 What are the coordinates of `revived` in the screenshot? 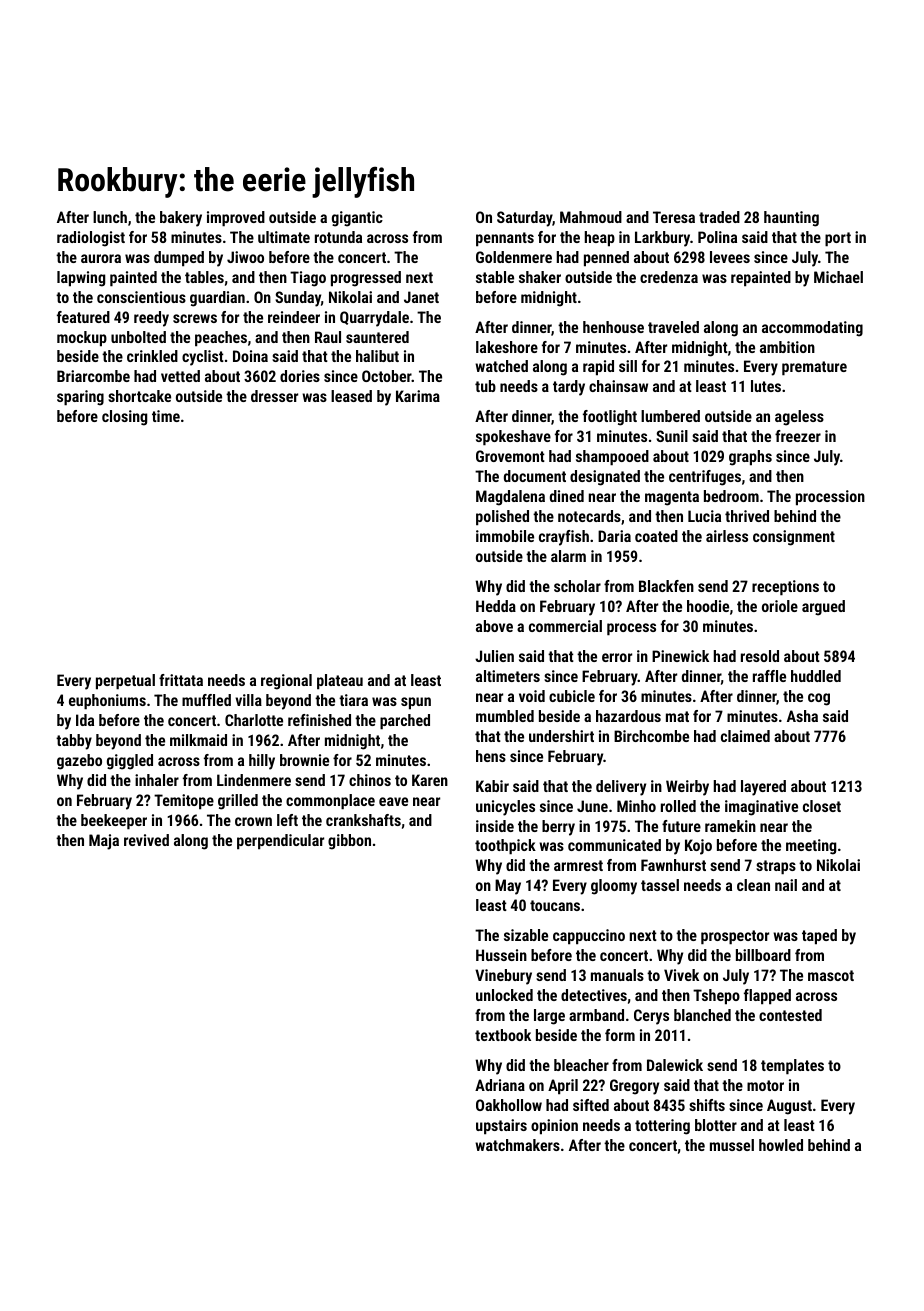 It's located at (146, 840).
